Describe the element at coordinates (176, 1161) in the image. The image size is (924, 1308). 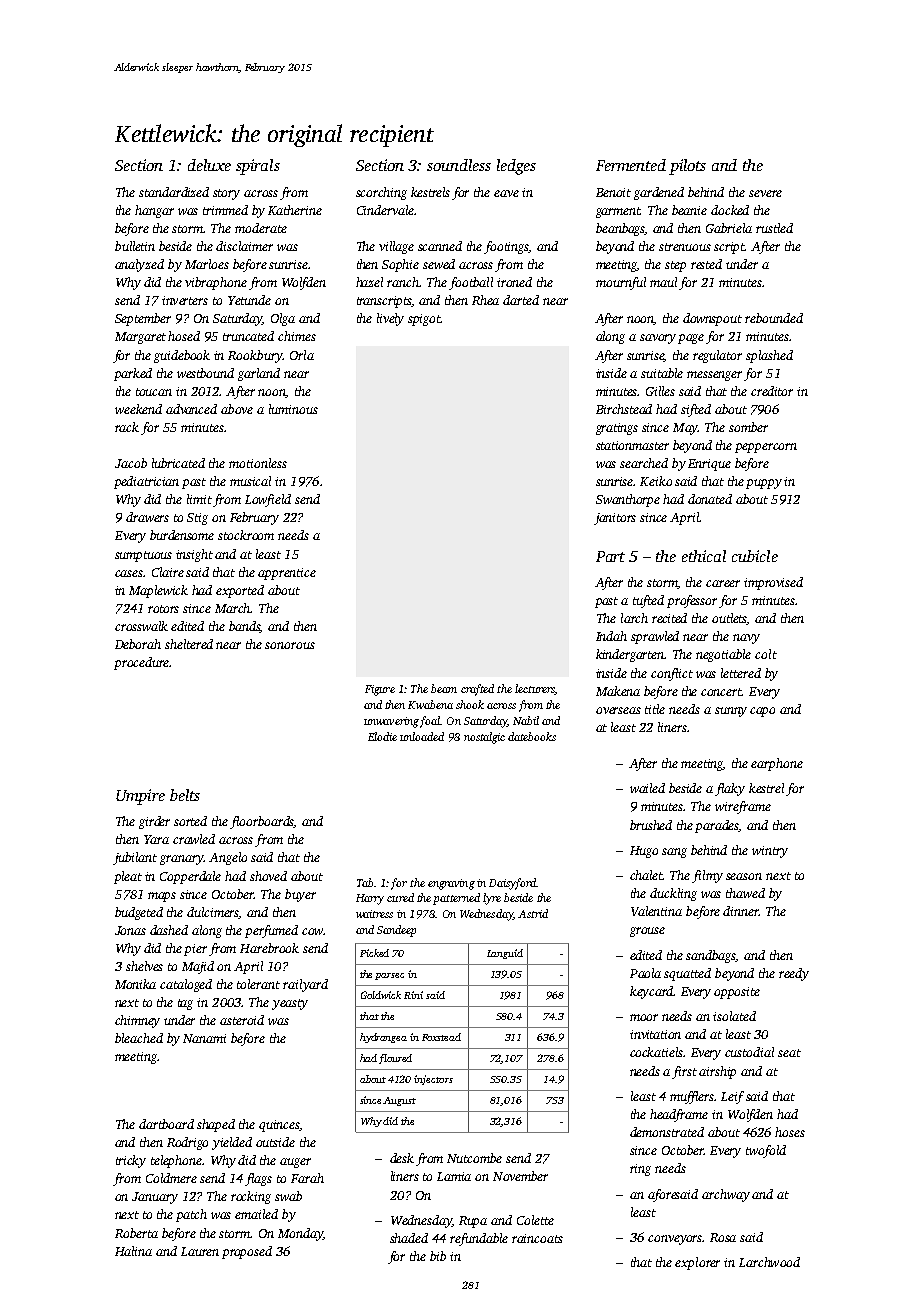
I see `telephone` at that location.
